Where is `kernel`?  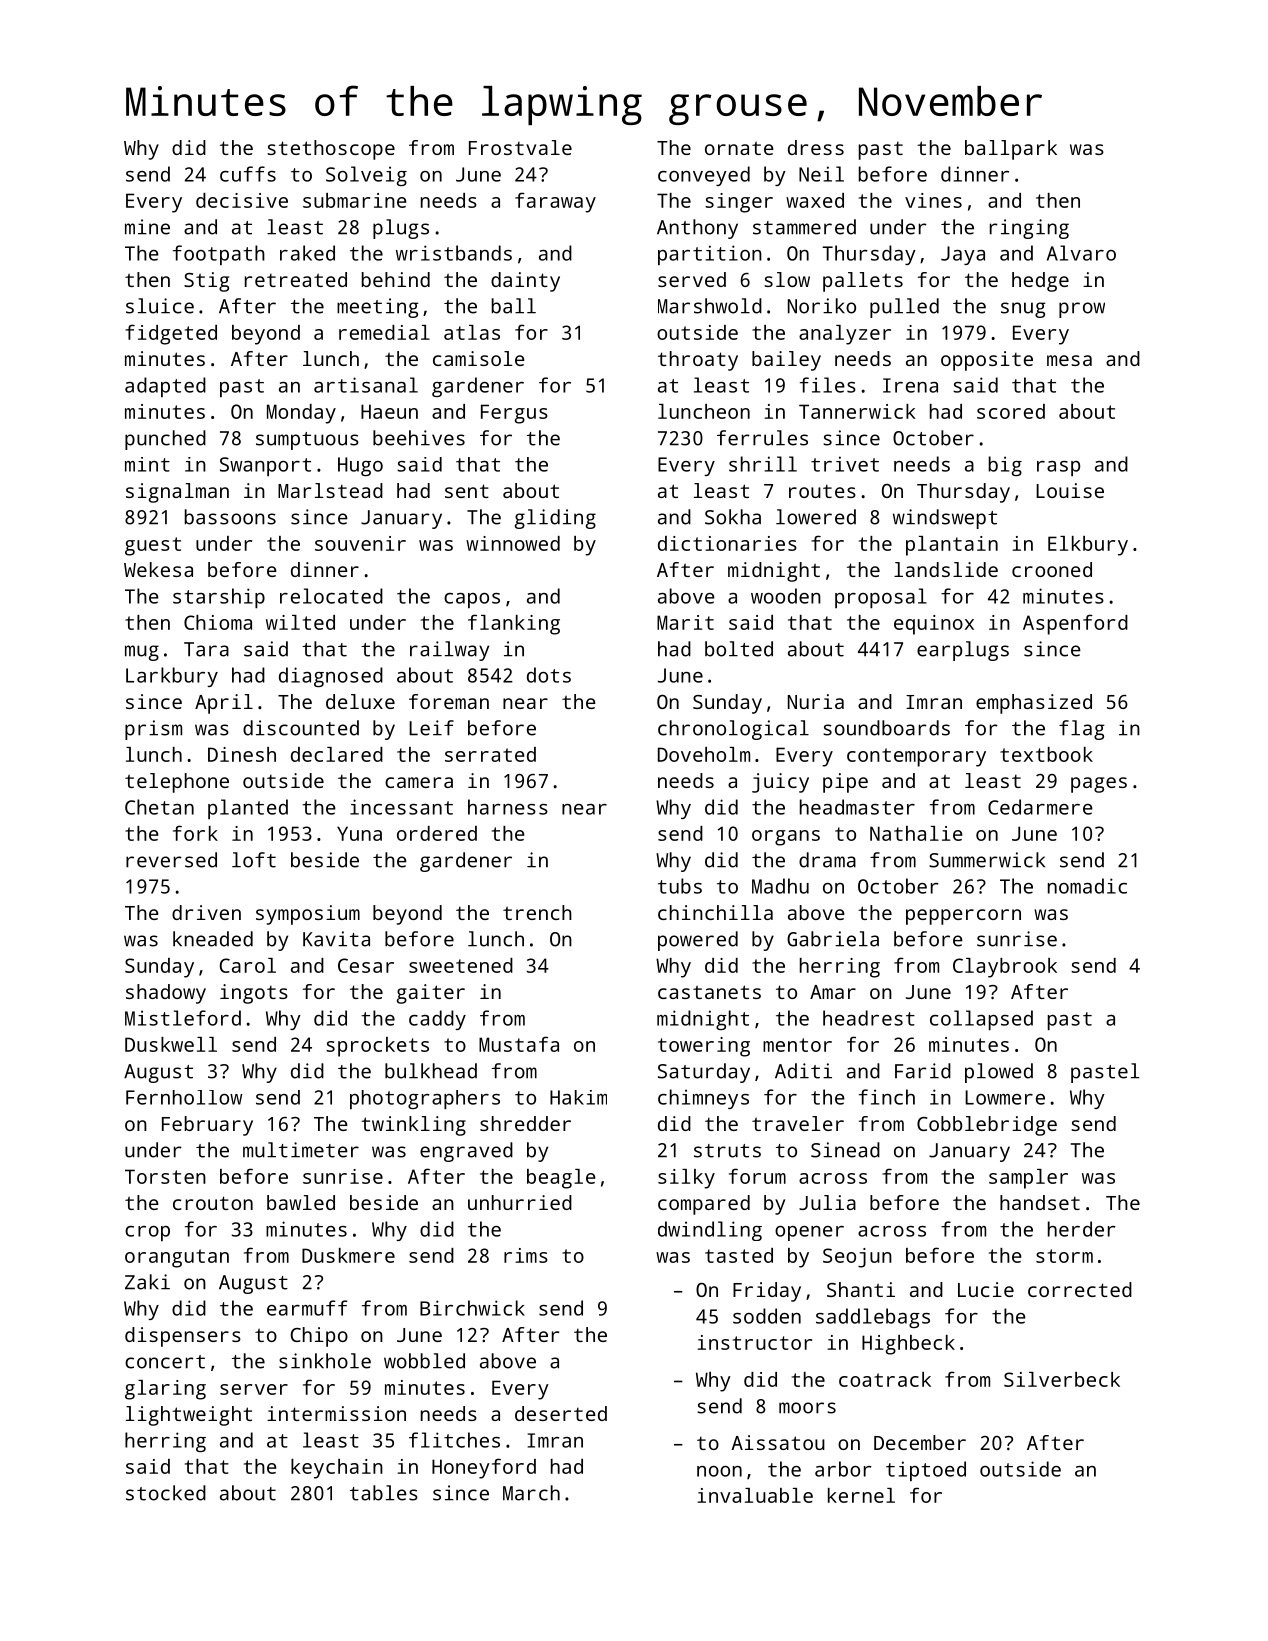 kernel is located at coordinates (861, 1495).
